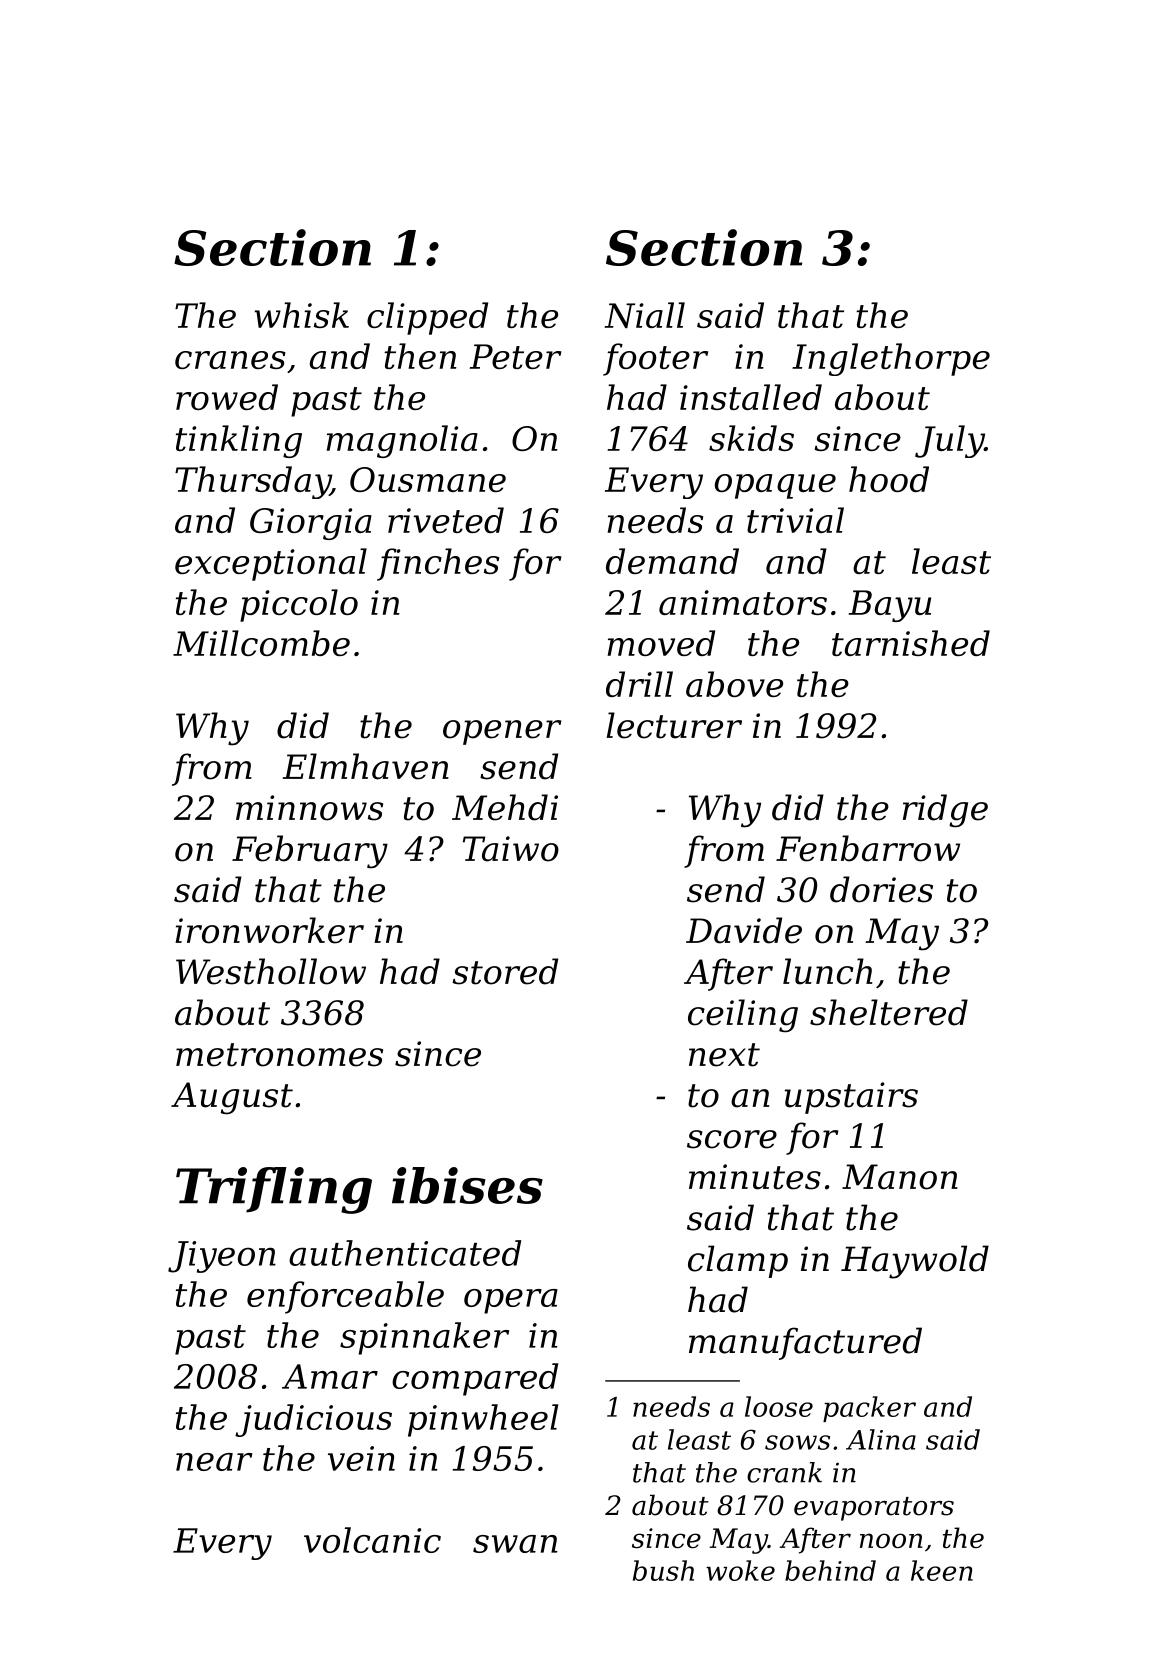 The width and height of the screenshot is (1165, 1654). What do you see at coordinates (639, 684) in the screenshot?
I see `drill` at bounding box center [639, 684].
